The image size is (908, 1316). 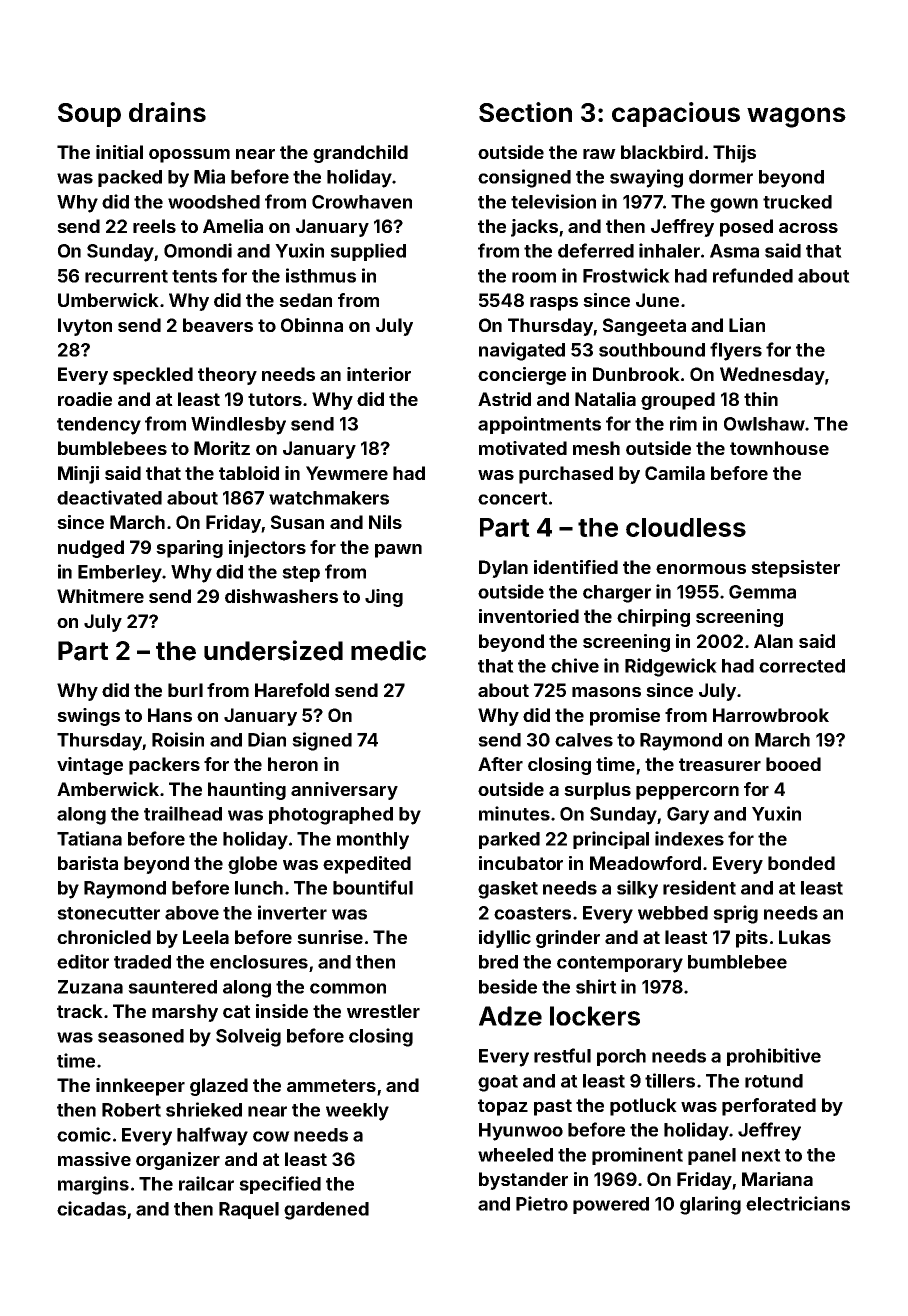 What do you see at coordinates (80, 1011) in the document?
I see `track` at bounding box center [80, 1011].
